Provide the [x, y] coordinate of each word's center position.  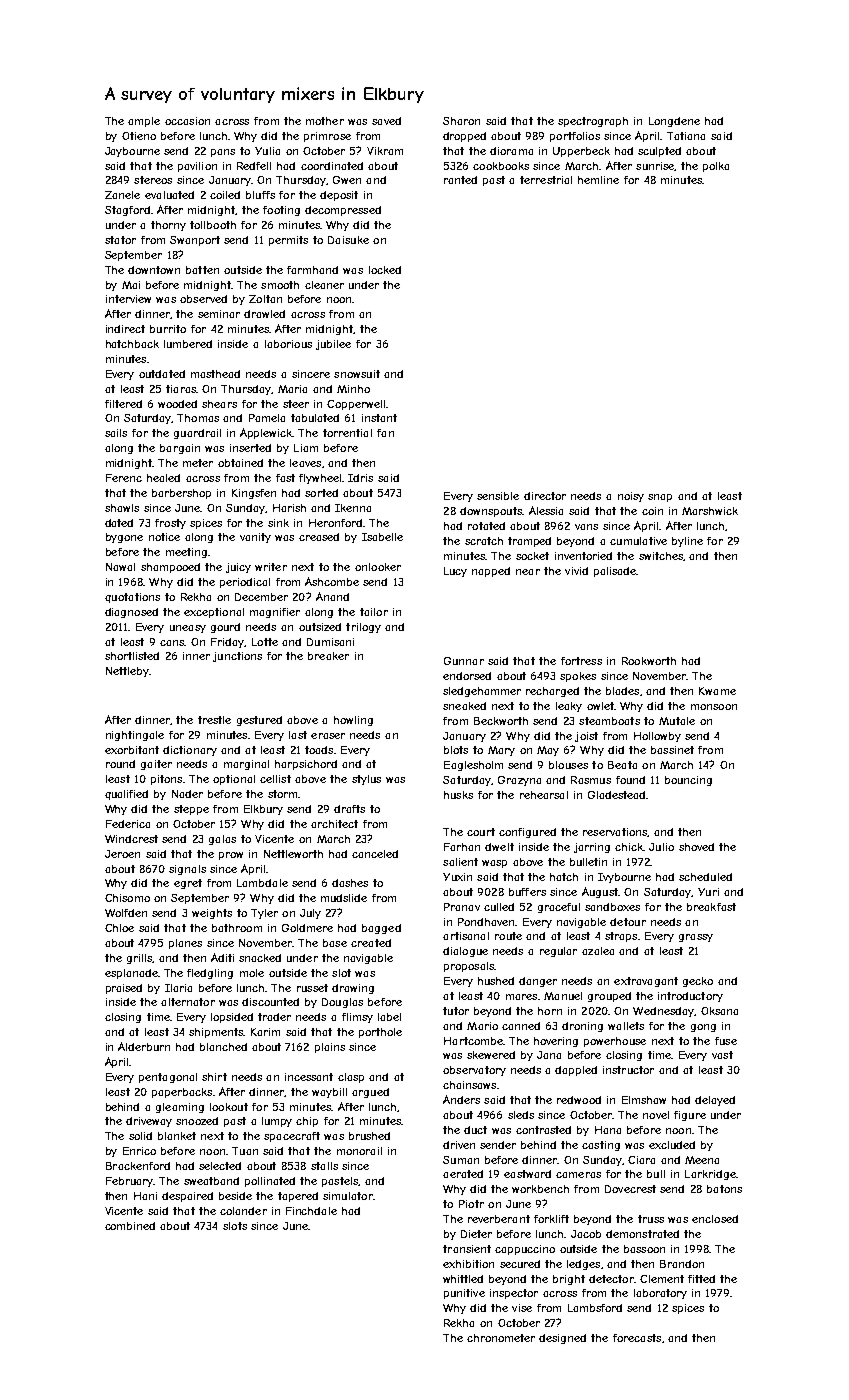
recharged [552, 692]
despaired [187, 1197]
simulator [348, 1196]
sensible [498, 496]
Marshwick [710, 511]
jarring [592, 848]
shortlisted [132, 656]
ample [144, 122]
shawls [122, 508]
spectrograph [593, 122]
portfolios [575, 137]
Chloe [119, 928]
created [371, 943]
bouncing [688, 781]
